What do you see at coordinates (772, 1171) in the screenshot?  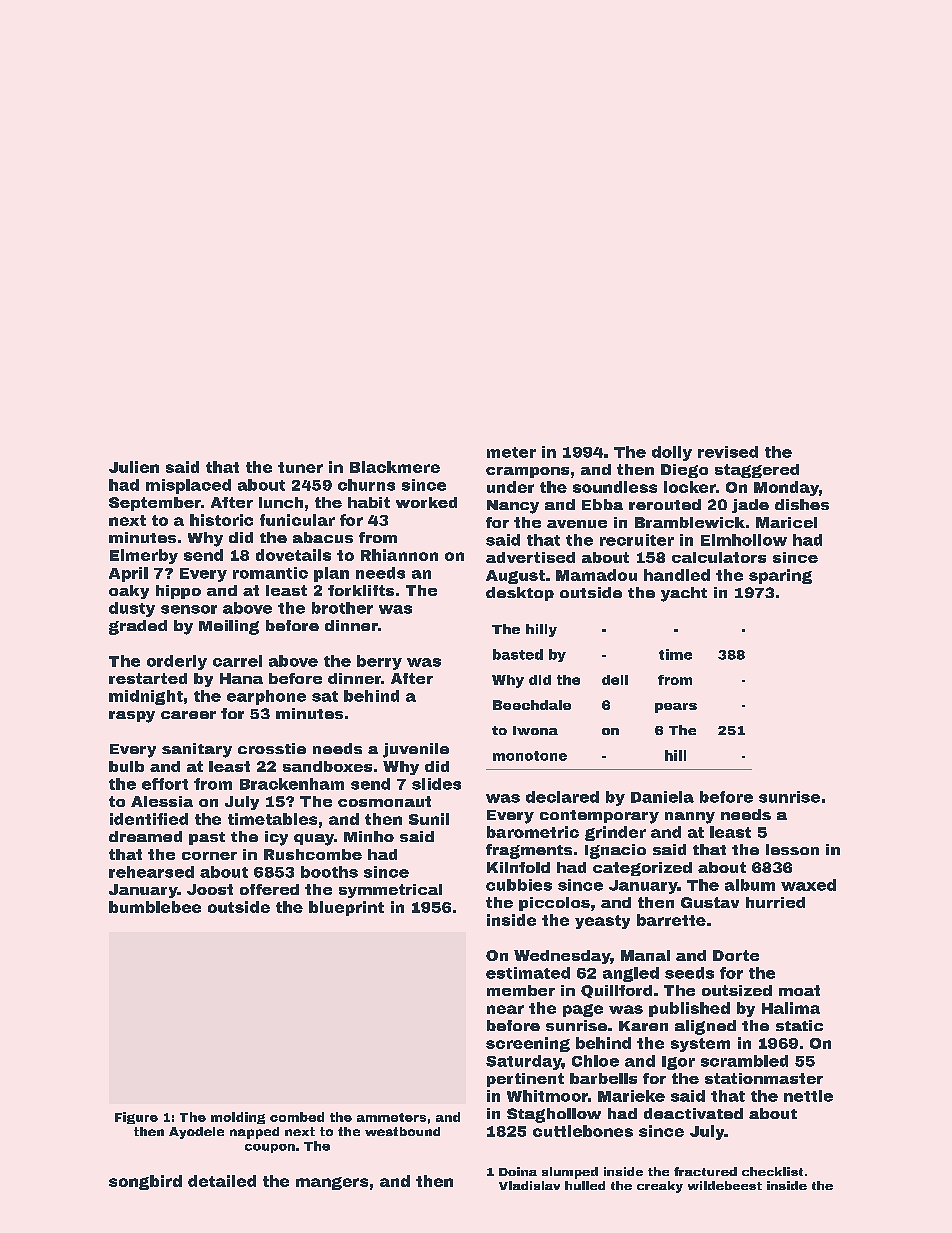 I see `checklist` at bounding box center [772, 1171].
